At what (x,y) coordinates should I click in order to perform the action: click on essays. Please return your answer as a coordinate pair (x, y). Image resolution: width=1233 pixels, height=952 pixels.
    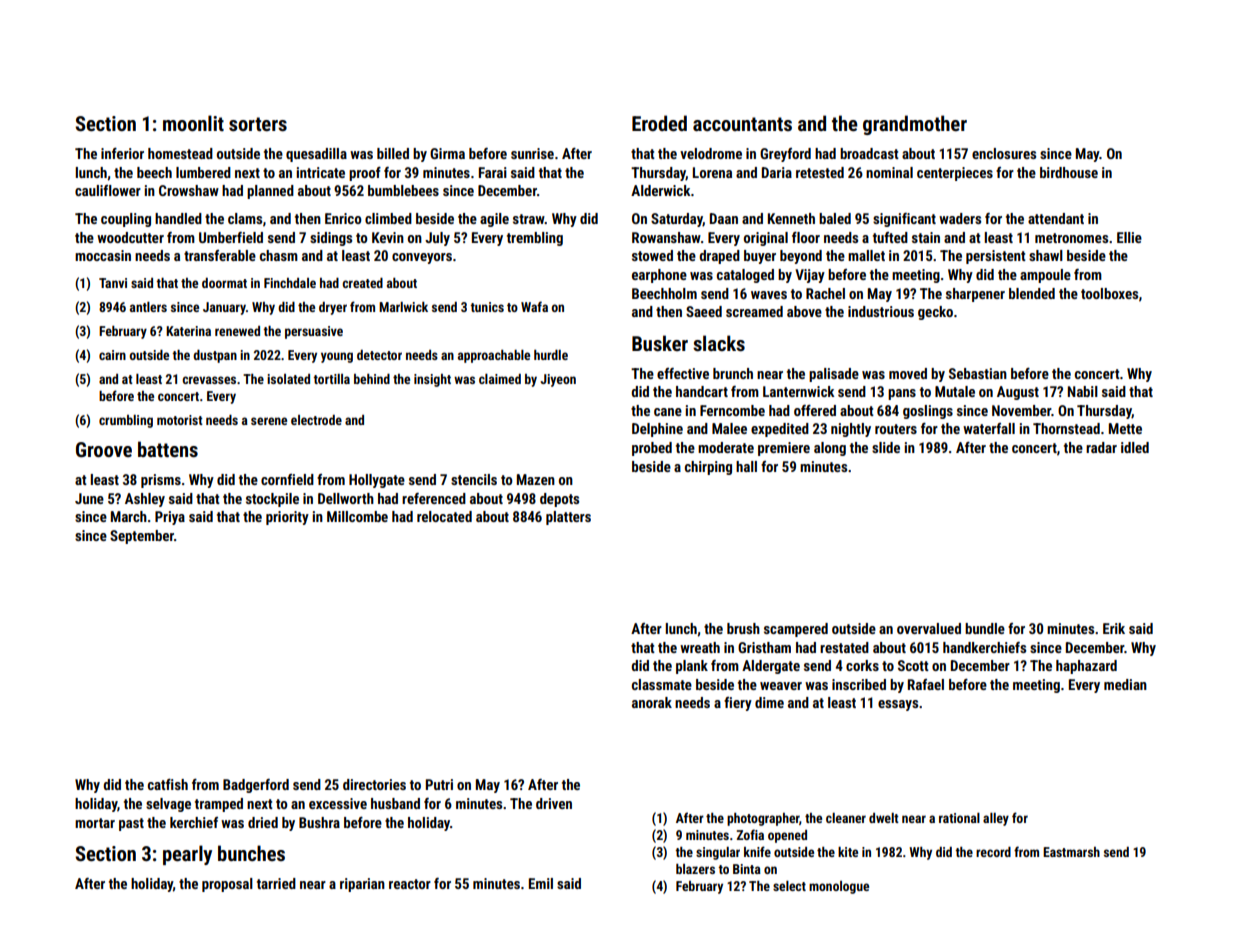
    Looking at the image, I should click on (898, 705).
